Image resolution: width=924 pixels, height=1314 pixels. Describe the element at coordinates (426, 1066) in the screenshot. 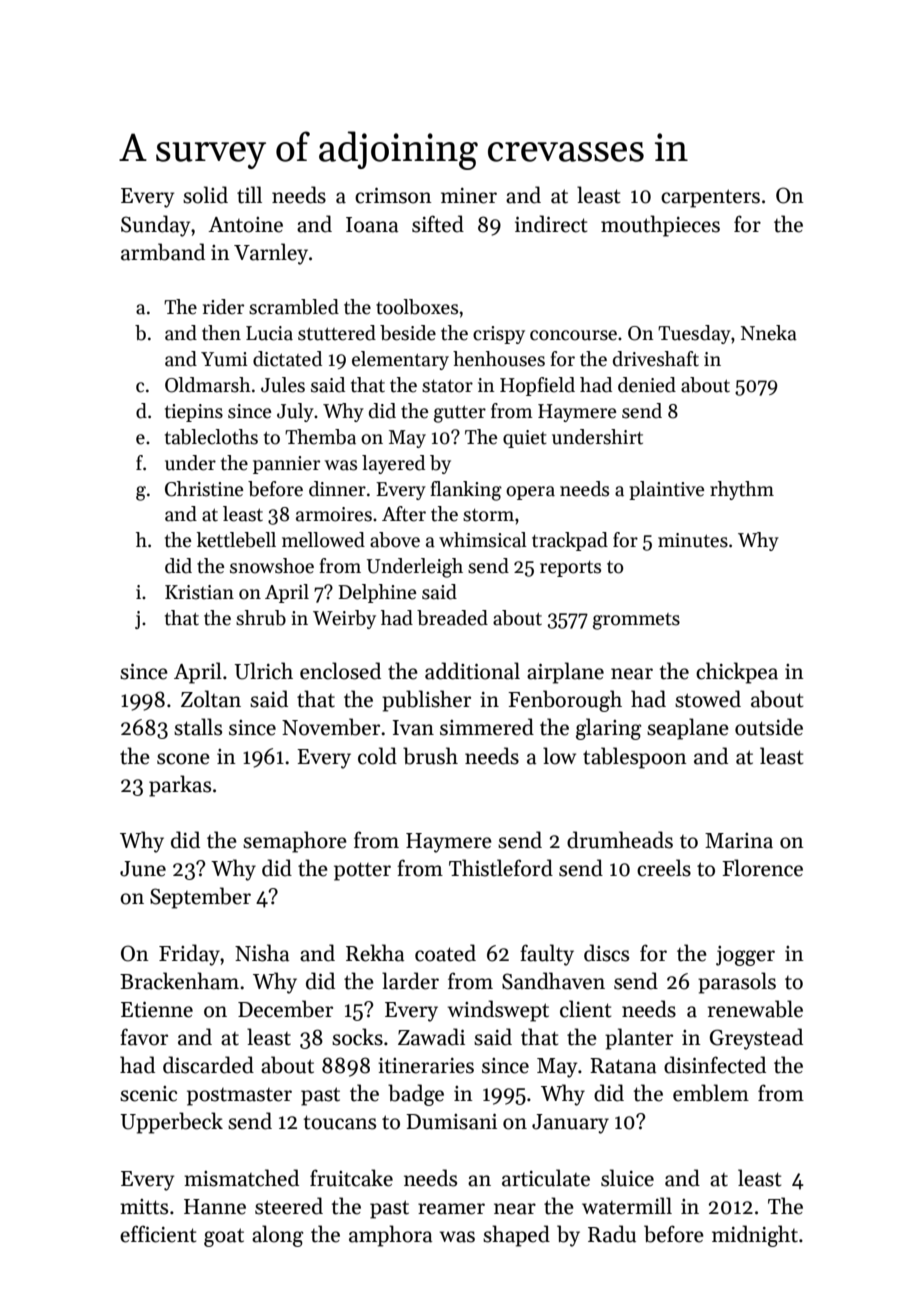

I see `itineraries` at that location.
